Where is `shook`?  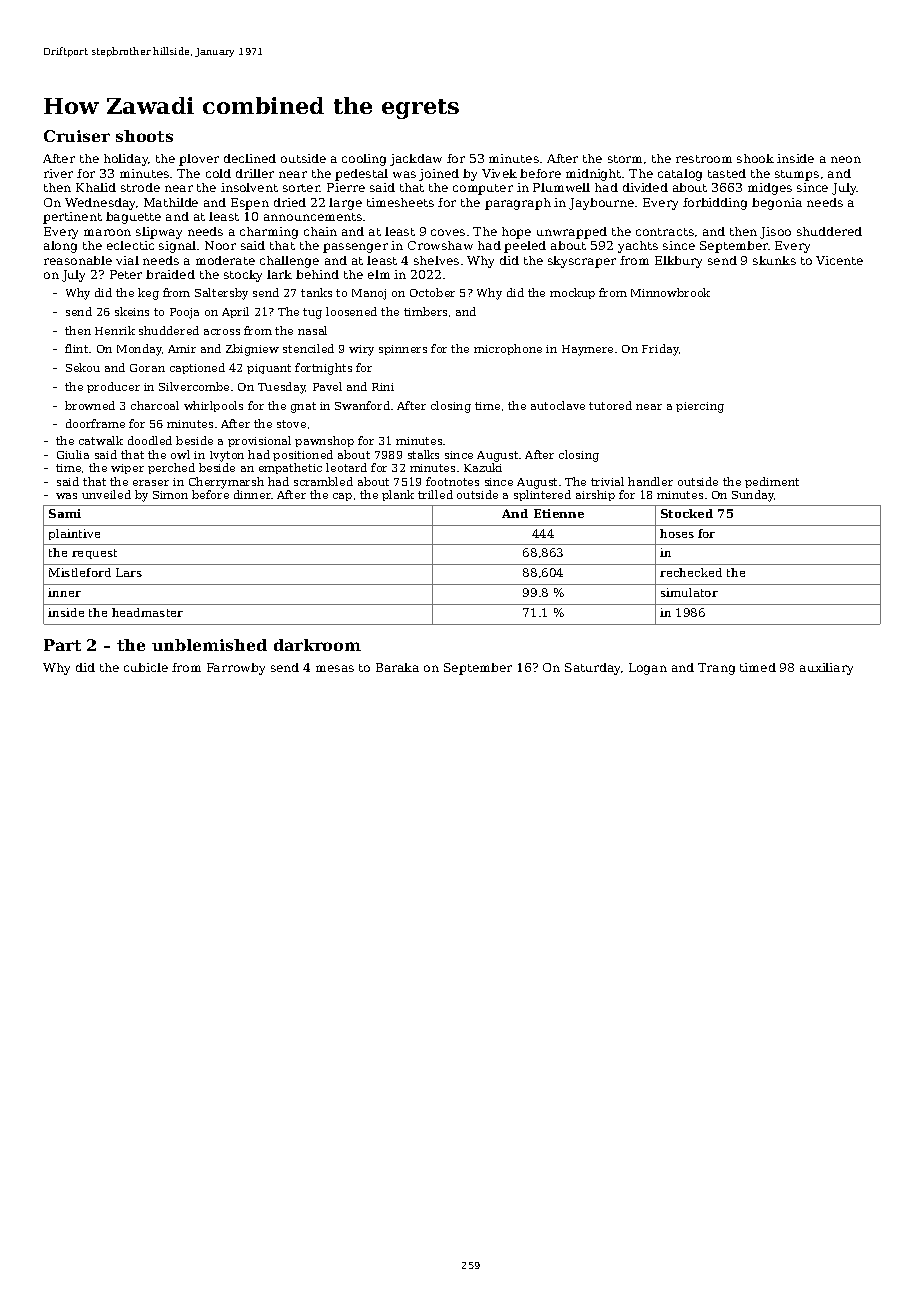 shook is located at coordinates (755, 158).
